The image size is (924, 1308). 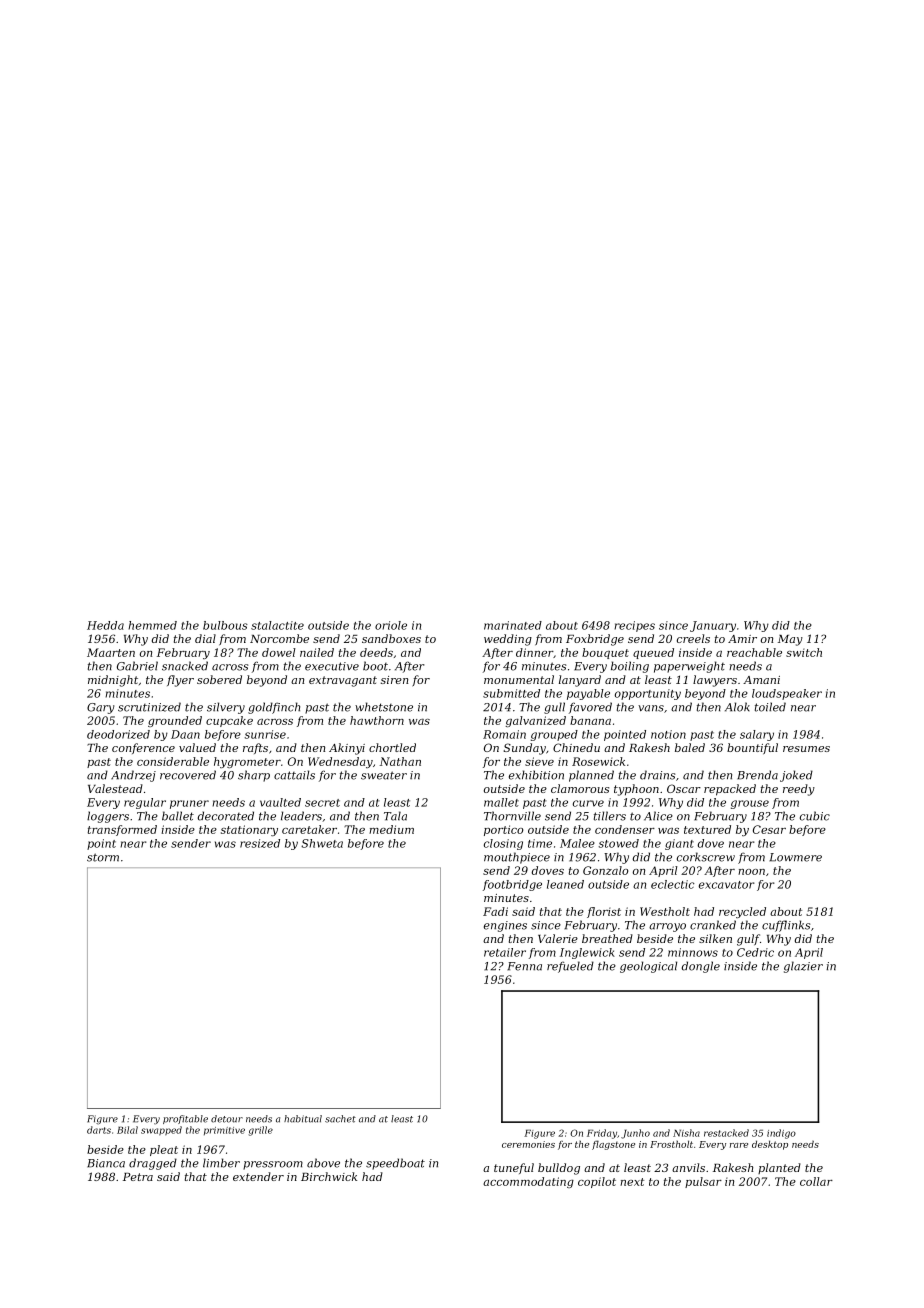 I want to click on retailer, so click(x=505, y=952).
